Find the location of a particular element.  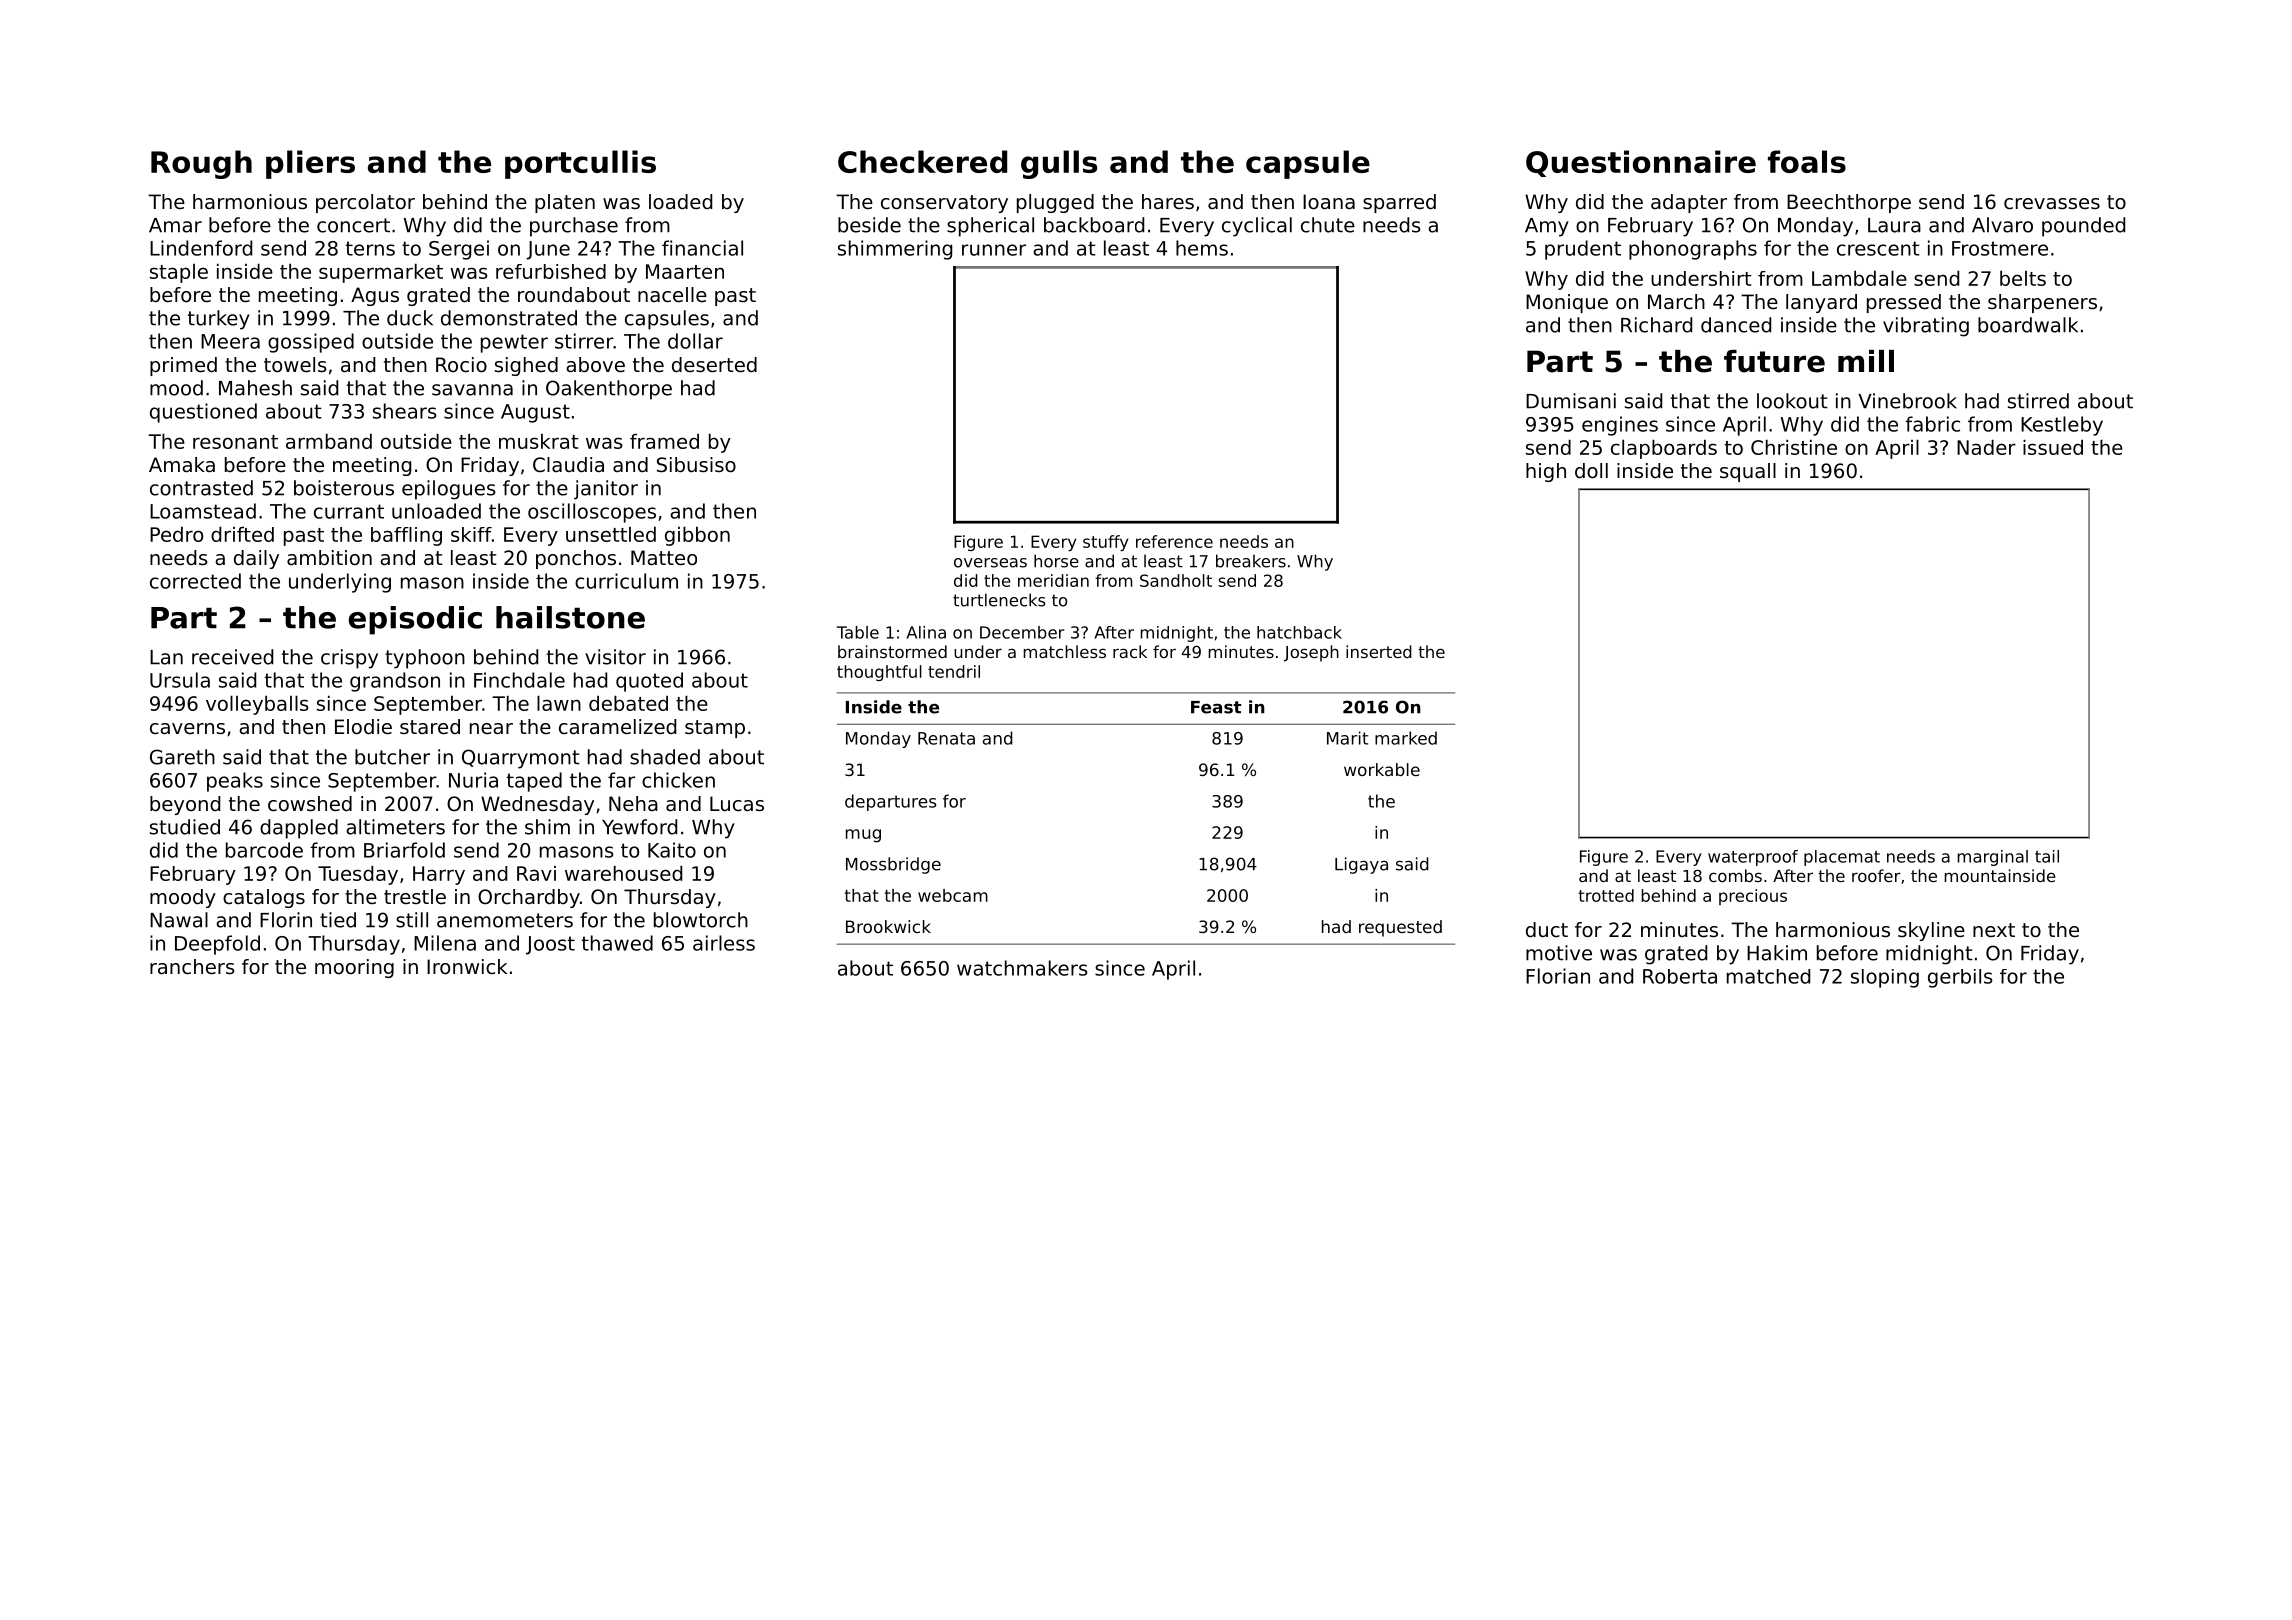

trestle is located at coordinates (415, 897).
